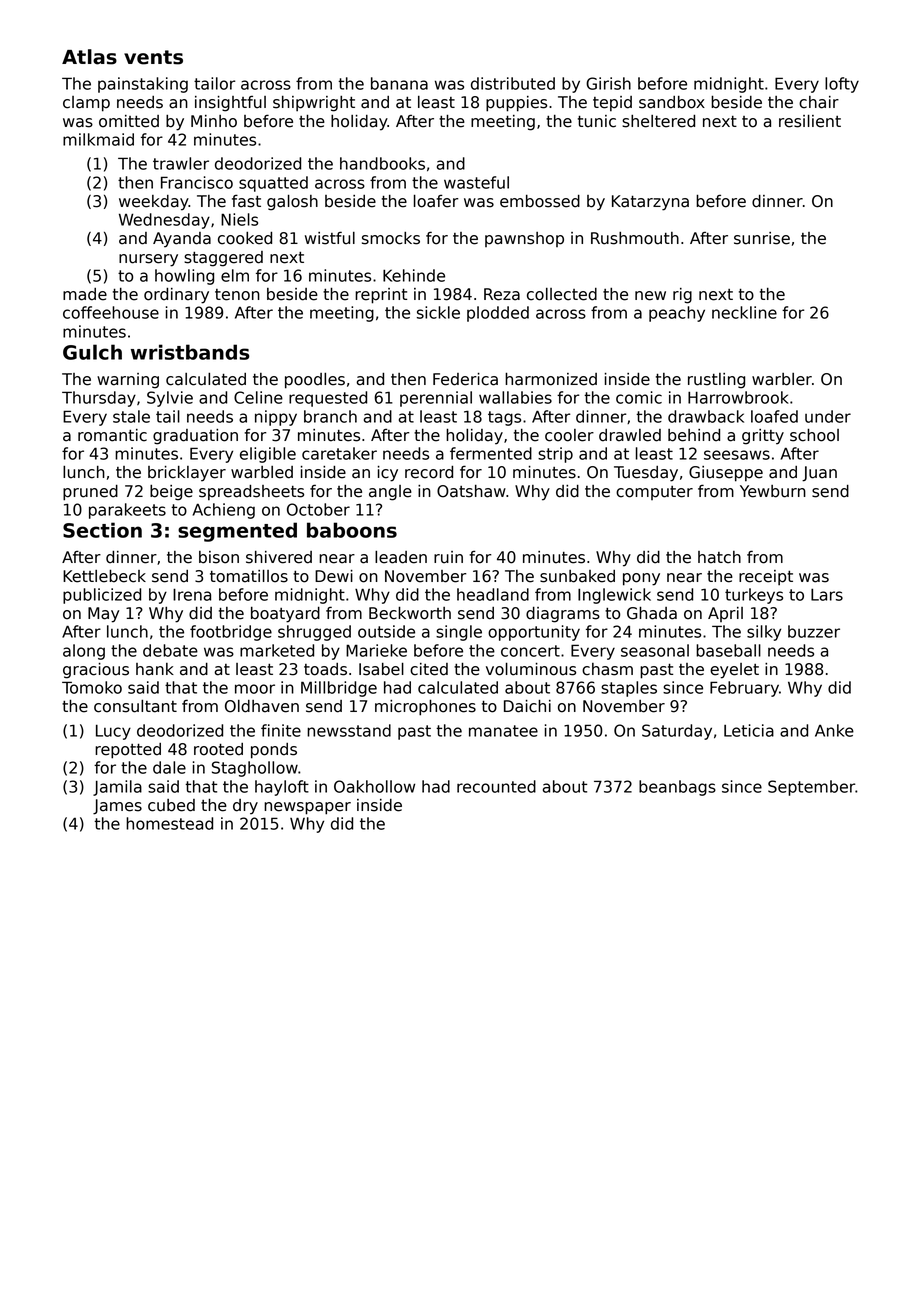 The width and height of the document is (924, 1308). Describe the element at coordinates (374, 786) in the document. I see `Oakhollow` at that location.
